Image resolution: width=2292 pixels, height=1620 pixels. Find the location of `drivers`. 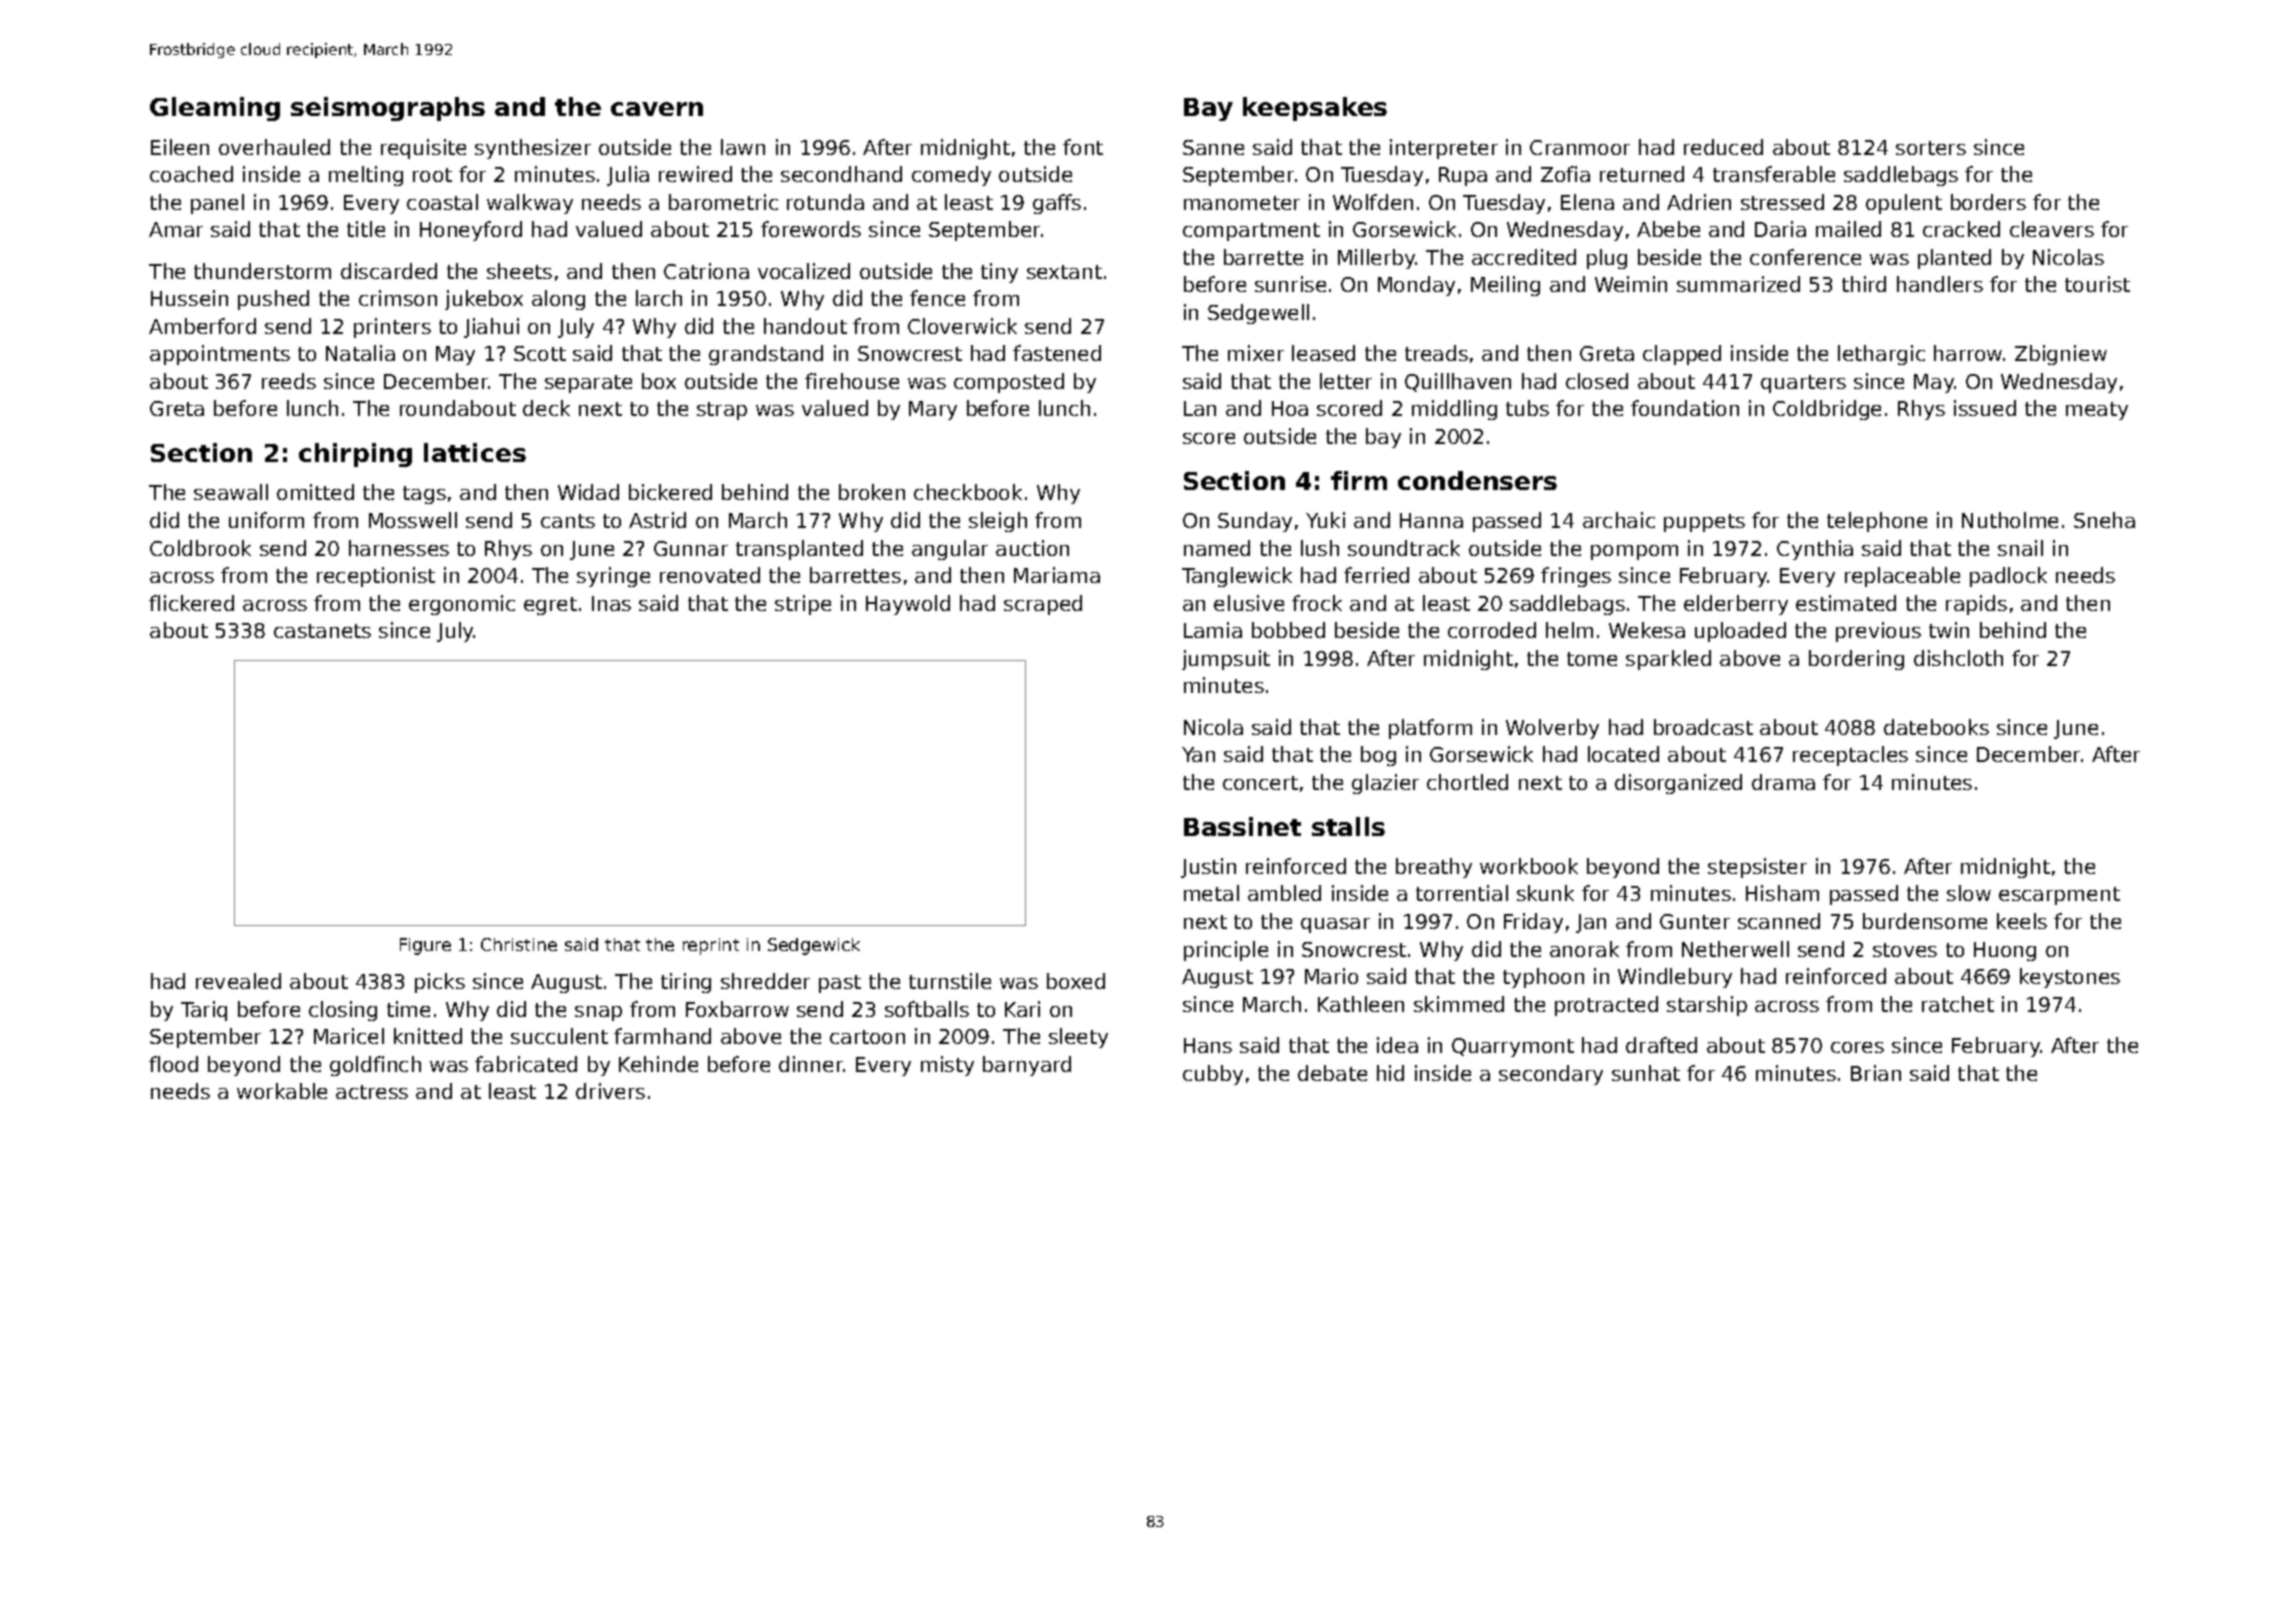

drivers is located at coordinates (610, 1091).
